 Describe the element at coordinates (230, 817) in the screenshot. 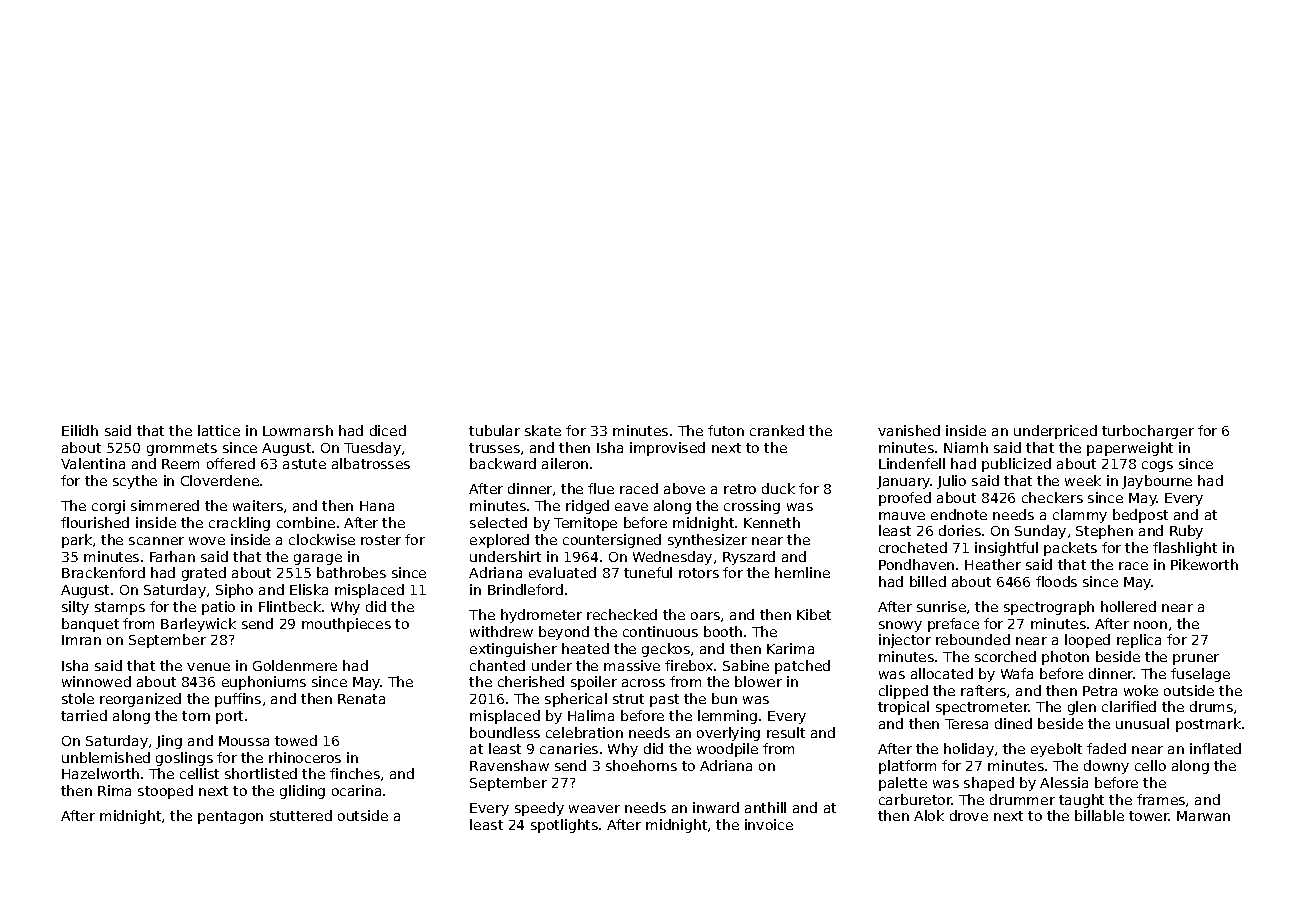

I see `pentagon` at that location.
